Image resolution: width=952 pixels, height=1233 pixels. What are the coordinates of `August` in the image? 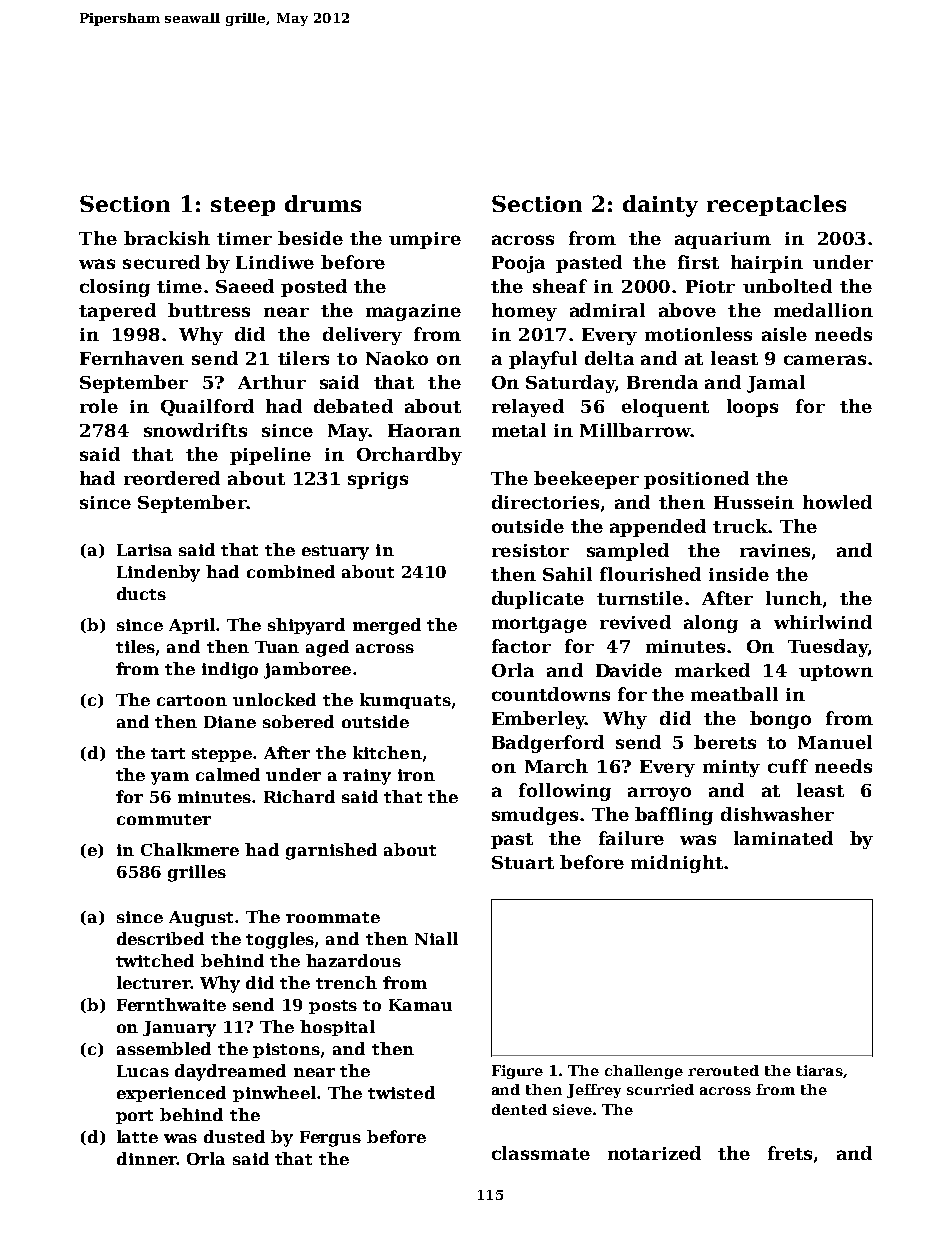 It's located at (201, 919).
